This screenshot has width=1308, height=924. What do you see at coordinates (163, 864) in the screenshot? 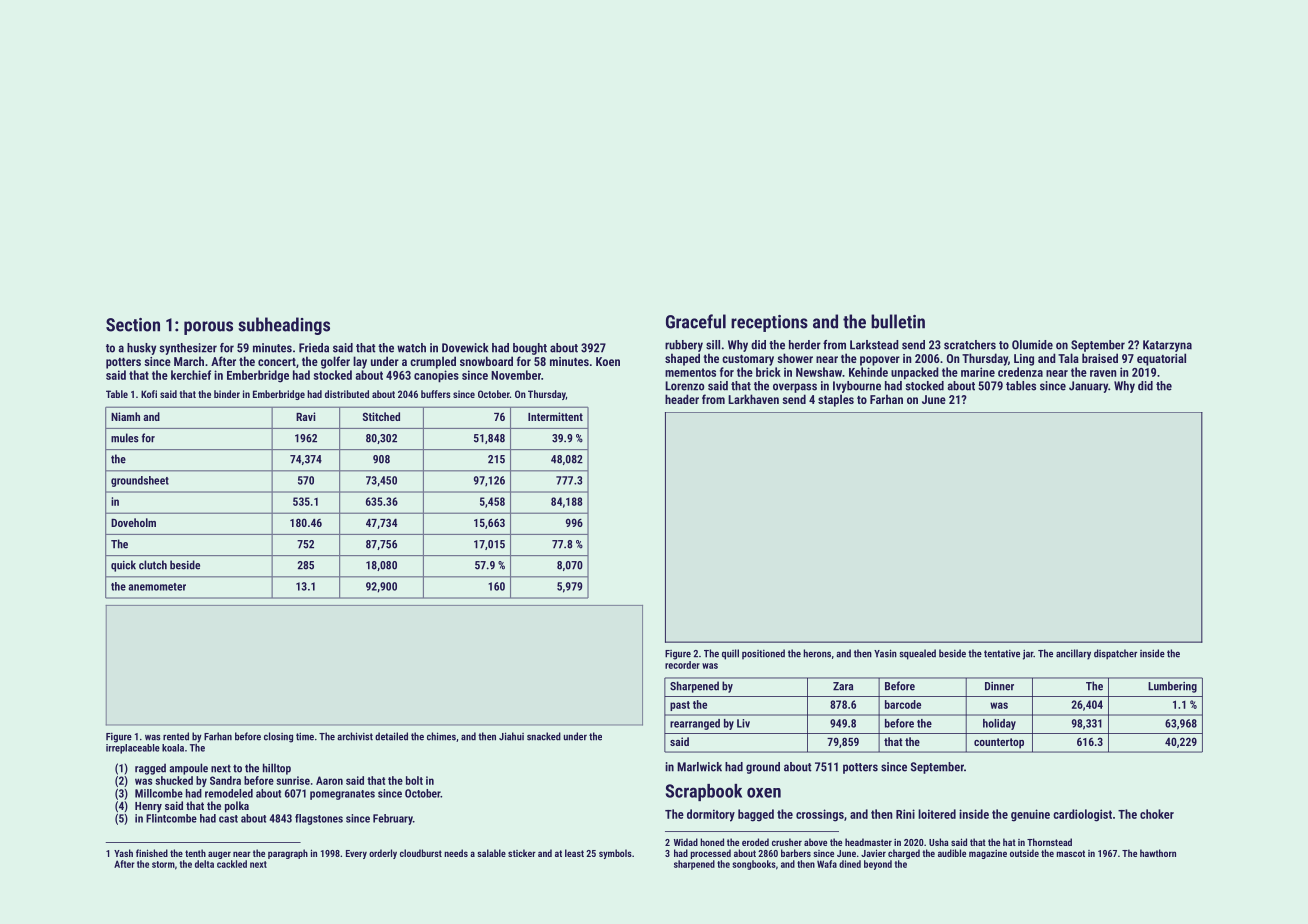
I see `storm` at bounding box center [163, 864].
